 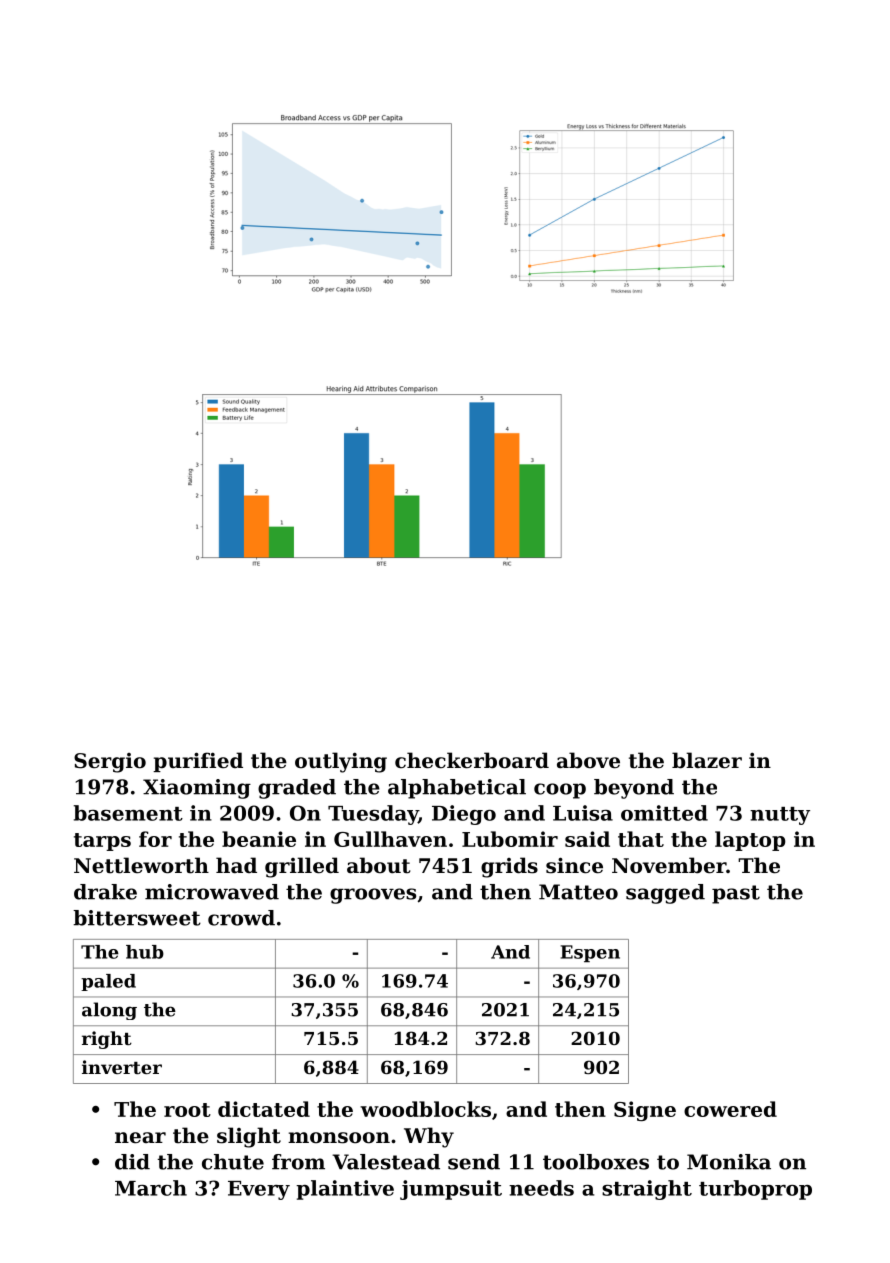 What do you see at coordinates (132, 1162) in the screenshot?
I see `did` at bounding box center [132, 1162].
